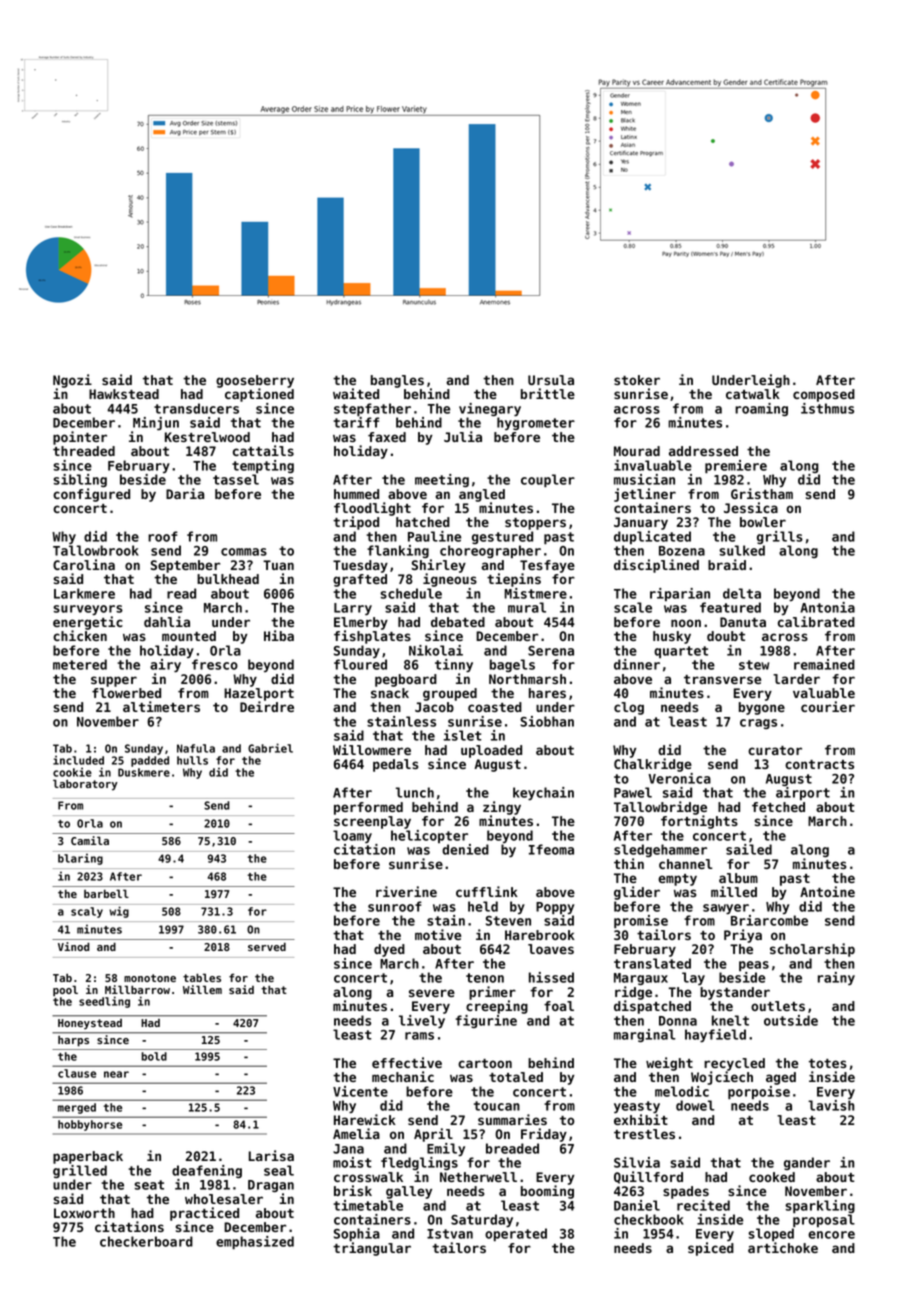 This page has width=908, height=1316. I want to click on artichoke, so click(783, 1247).
